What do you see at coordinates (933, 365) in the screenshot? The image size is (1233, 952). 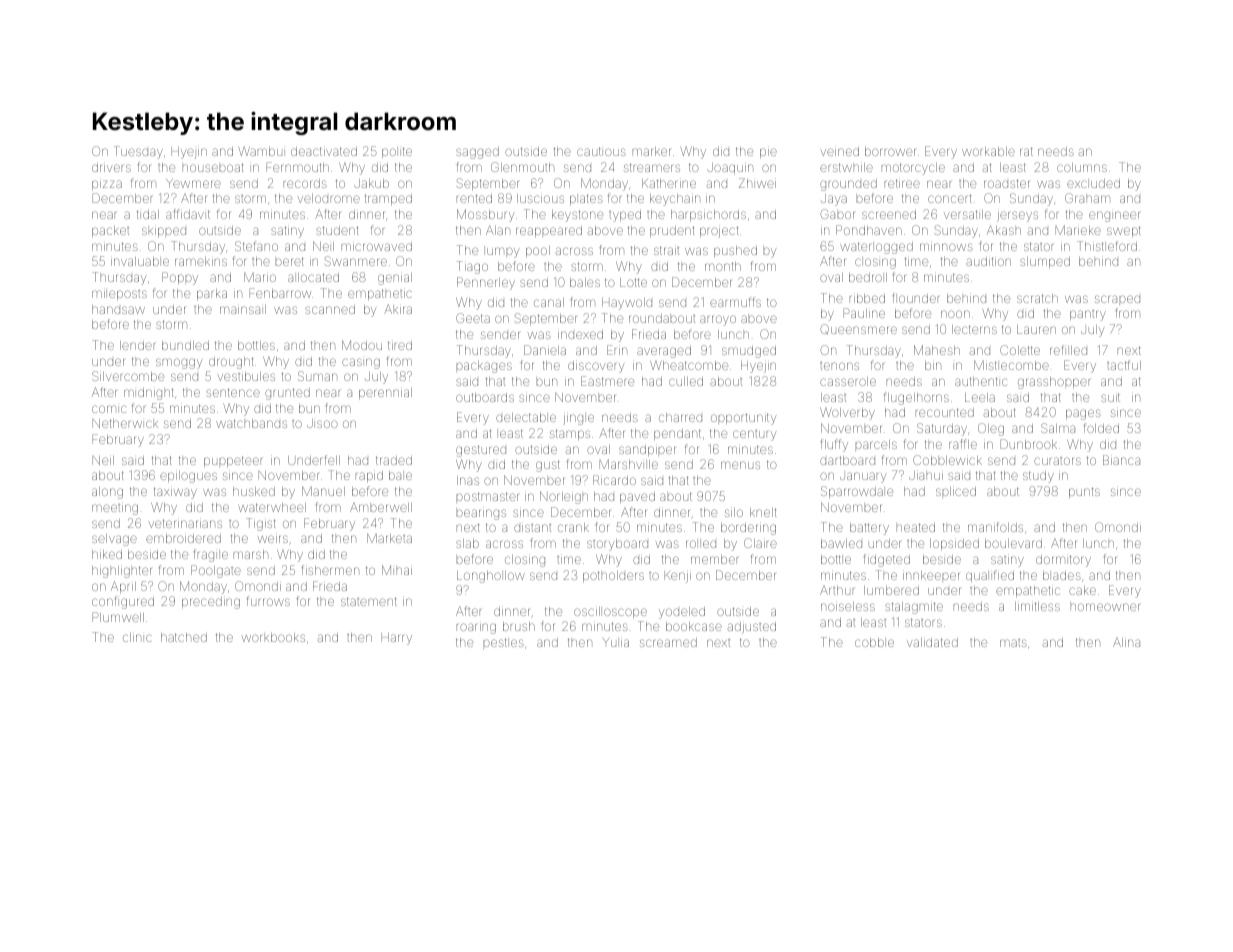 I see `bin` at bounding box center [933, 365].
